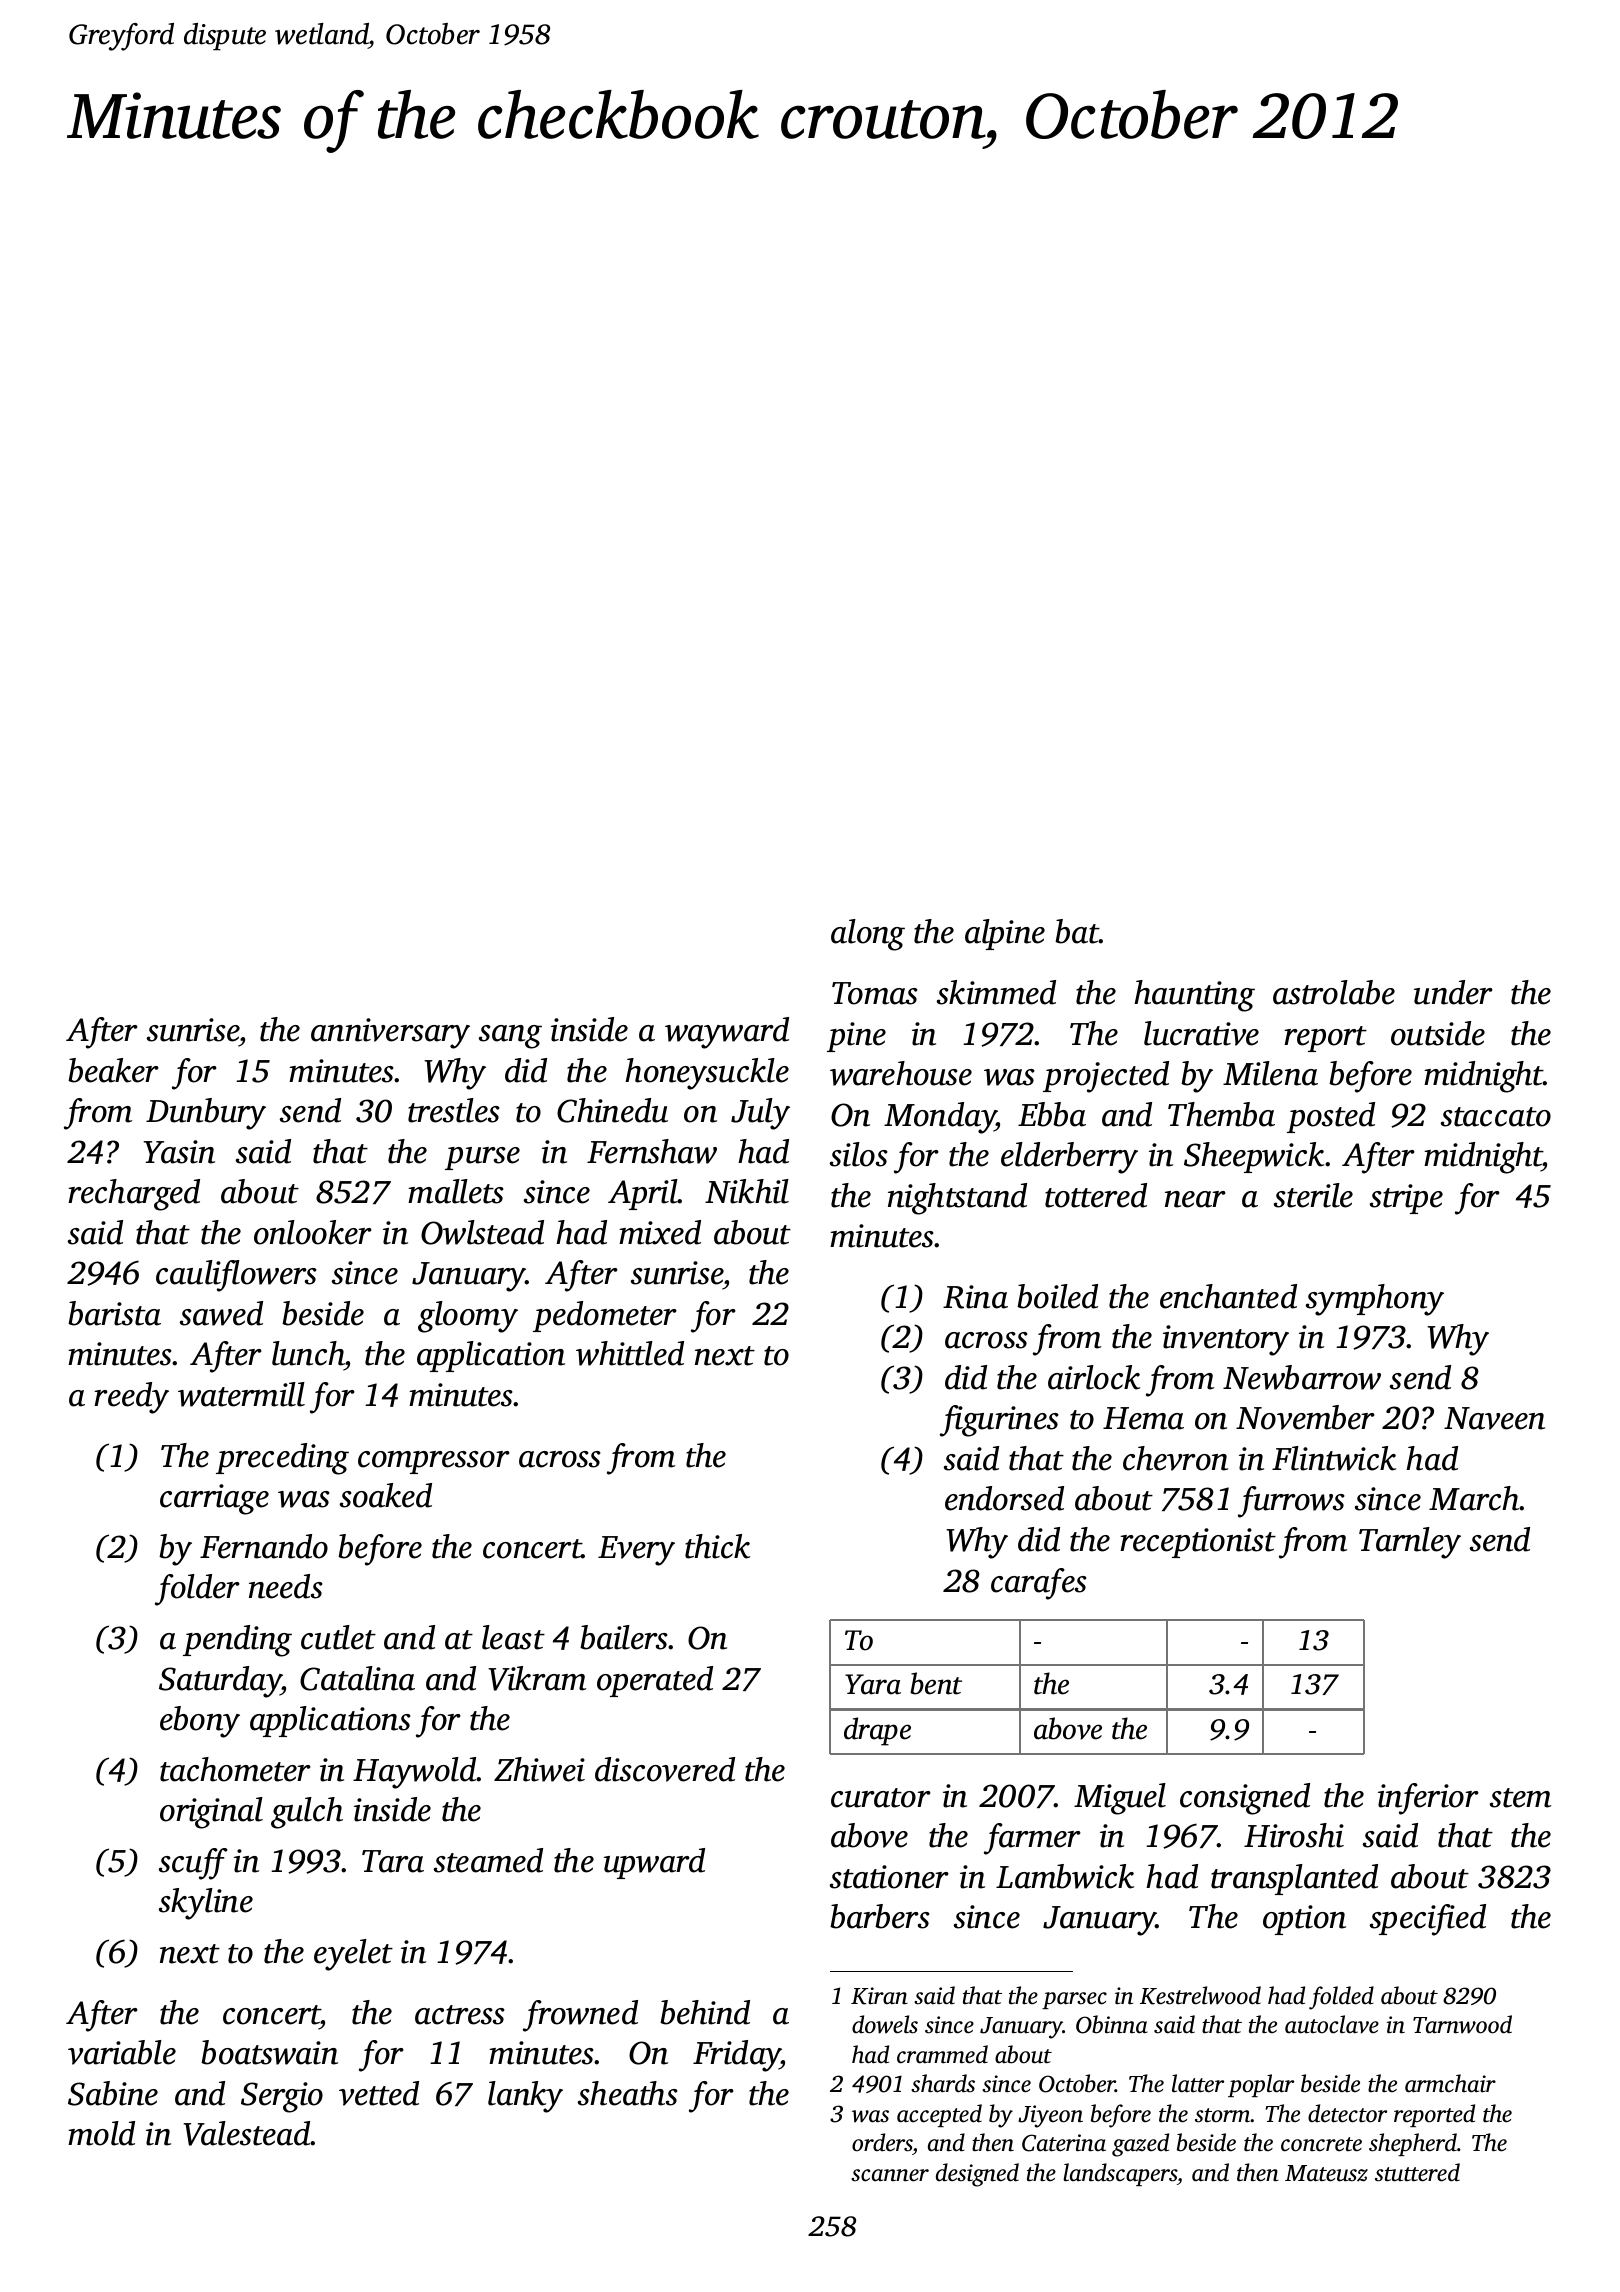  What do you see at coordinates (1096, 1195) in the screenshot?
I see `tottered` at bounding box center [1096, 1195].
